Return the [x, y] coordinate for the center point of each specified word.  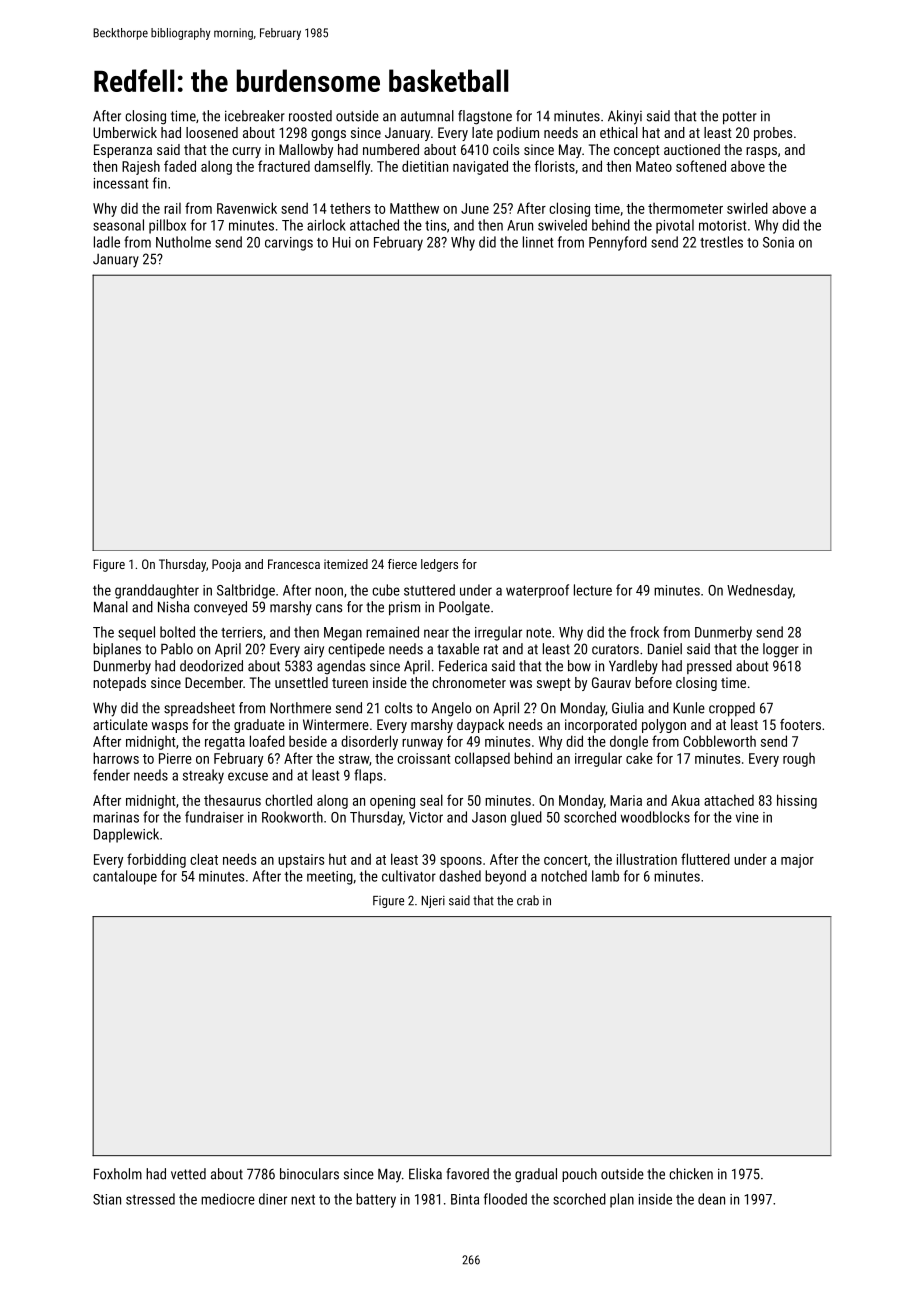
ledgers [439, 565]
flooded [505, 1199]
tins [435, 225]
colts [398, 708]
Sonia [778, 242]
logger [781, 650]
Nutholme [183, 242]
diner [273, 1199]
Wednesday [760, 591]
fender [111, 775]
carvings [289, 244]
